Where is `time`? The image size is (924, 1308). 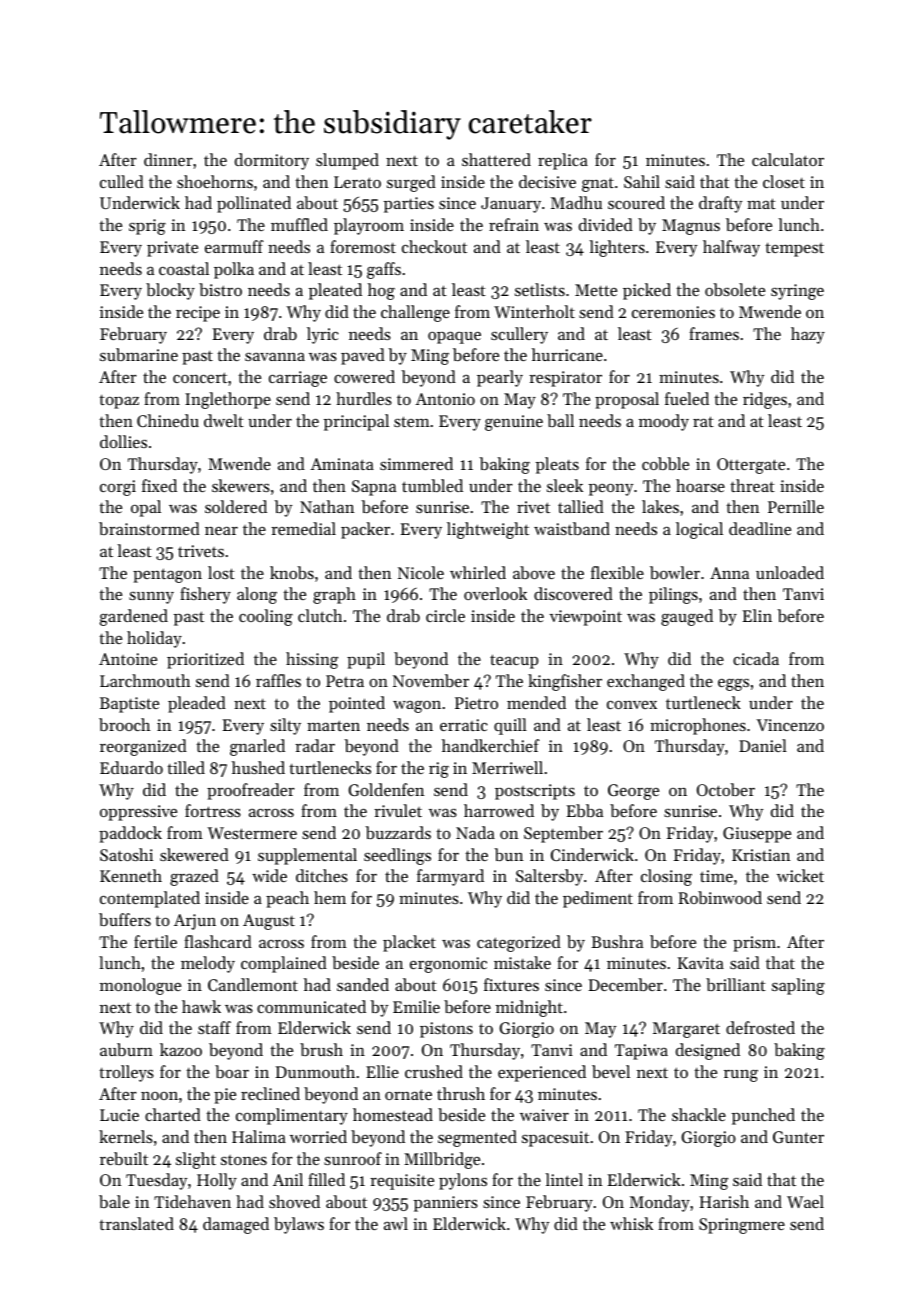 time is located at coordinates (716, 876).
